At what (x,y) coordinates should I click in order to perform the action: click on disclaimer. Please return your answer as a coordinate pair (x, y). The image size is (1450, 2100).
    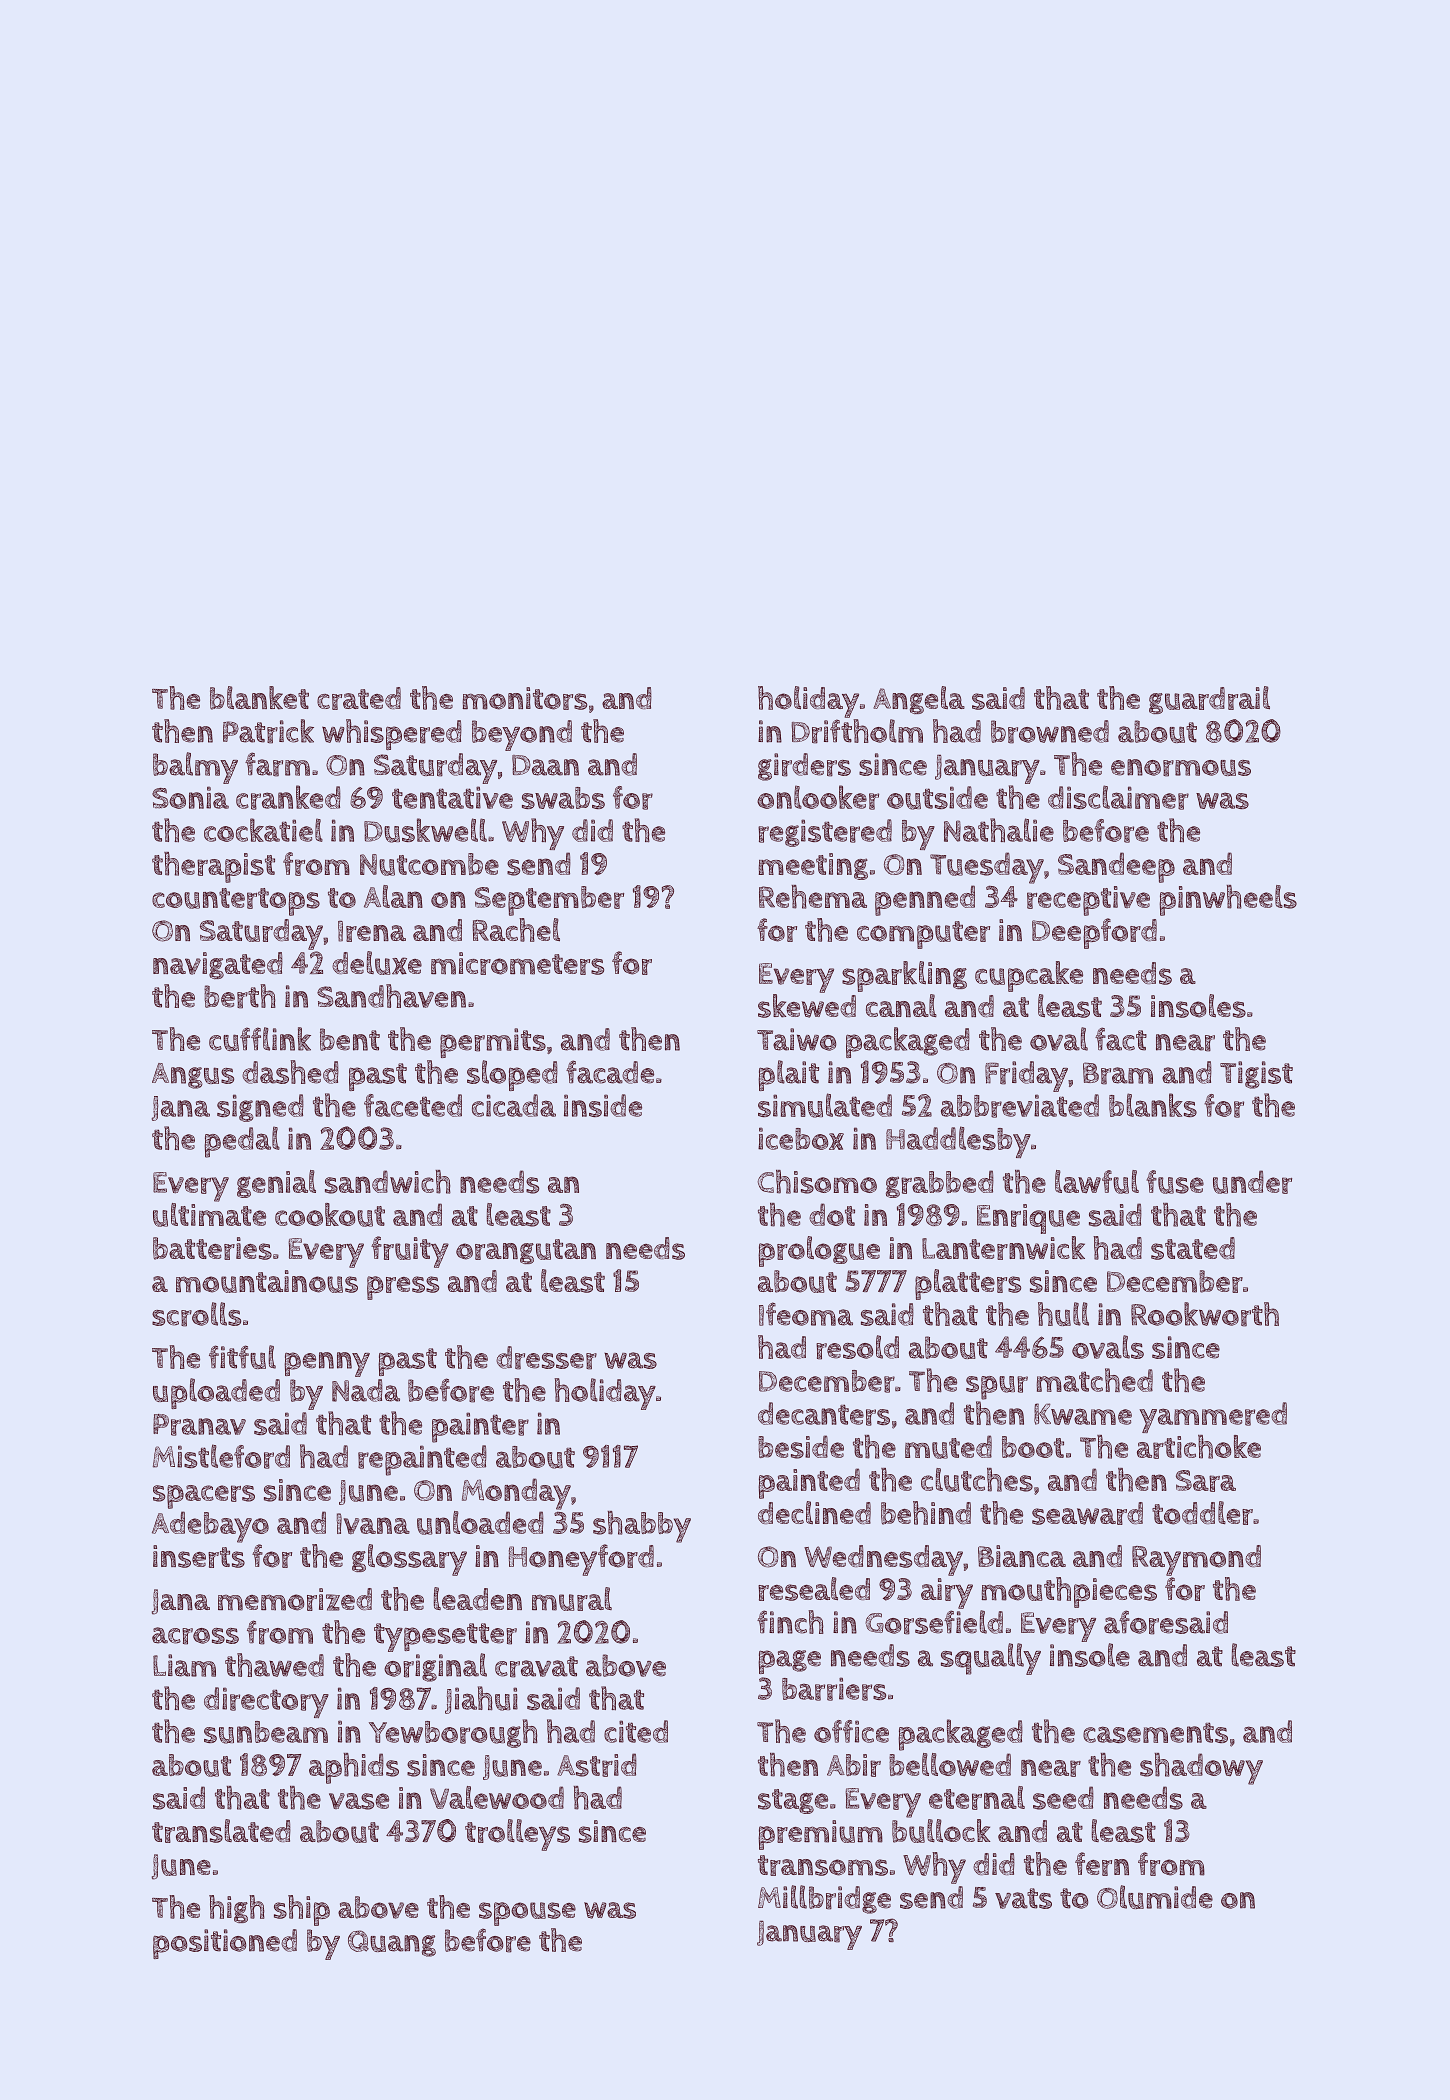
    Looking at the image, I should click on (1118, 797).
